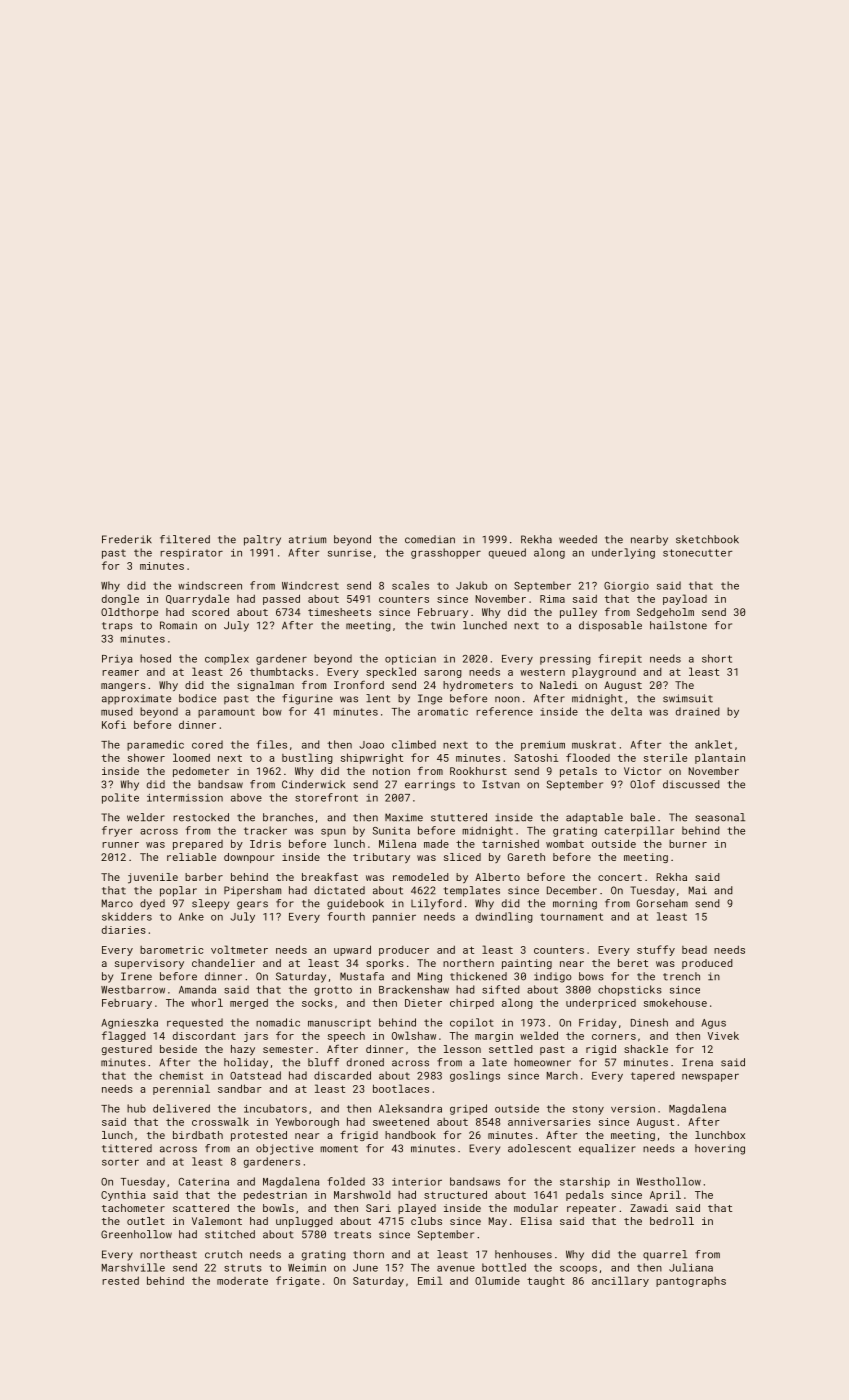 This document has width=849, height=1400. Describe the element at coordinates (694, 950) in the document. I see `bead` at that location.
